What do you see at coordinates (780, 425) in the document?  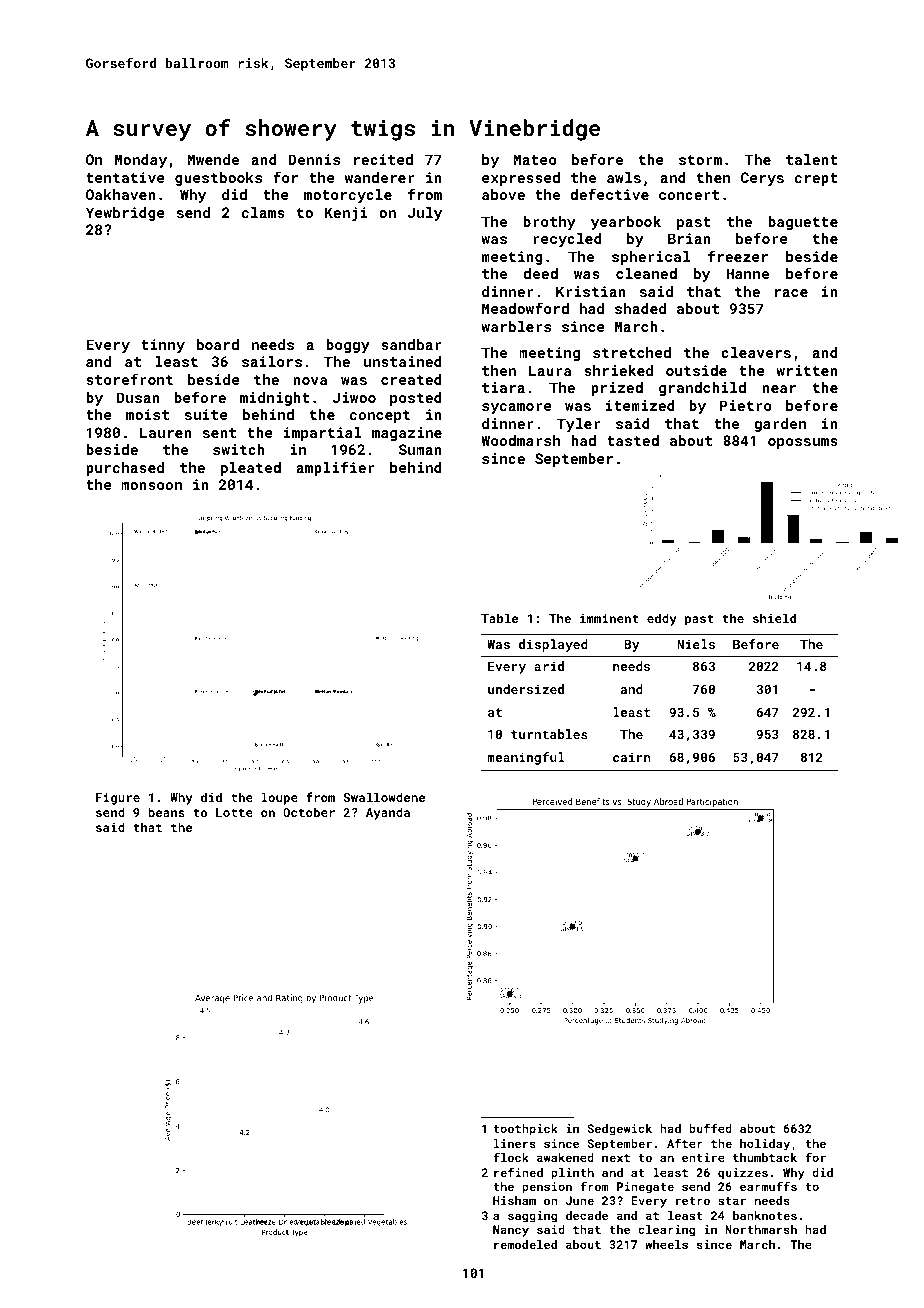 I see `garden` at bounding box center [780, 425].
